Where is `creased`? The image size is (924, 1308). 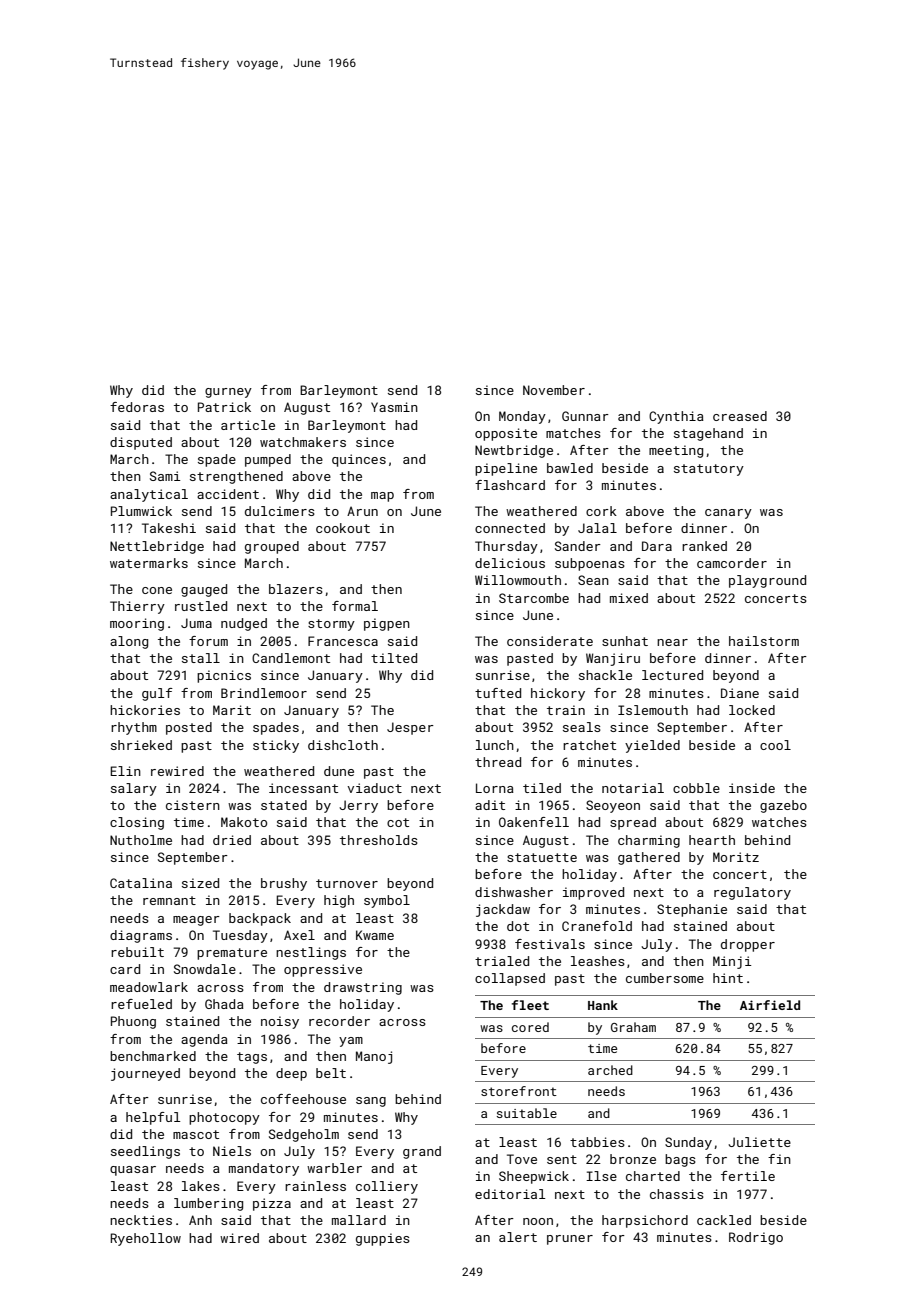 creased is located at coordinates (740, 416).
